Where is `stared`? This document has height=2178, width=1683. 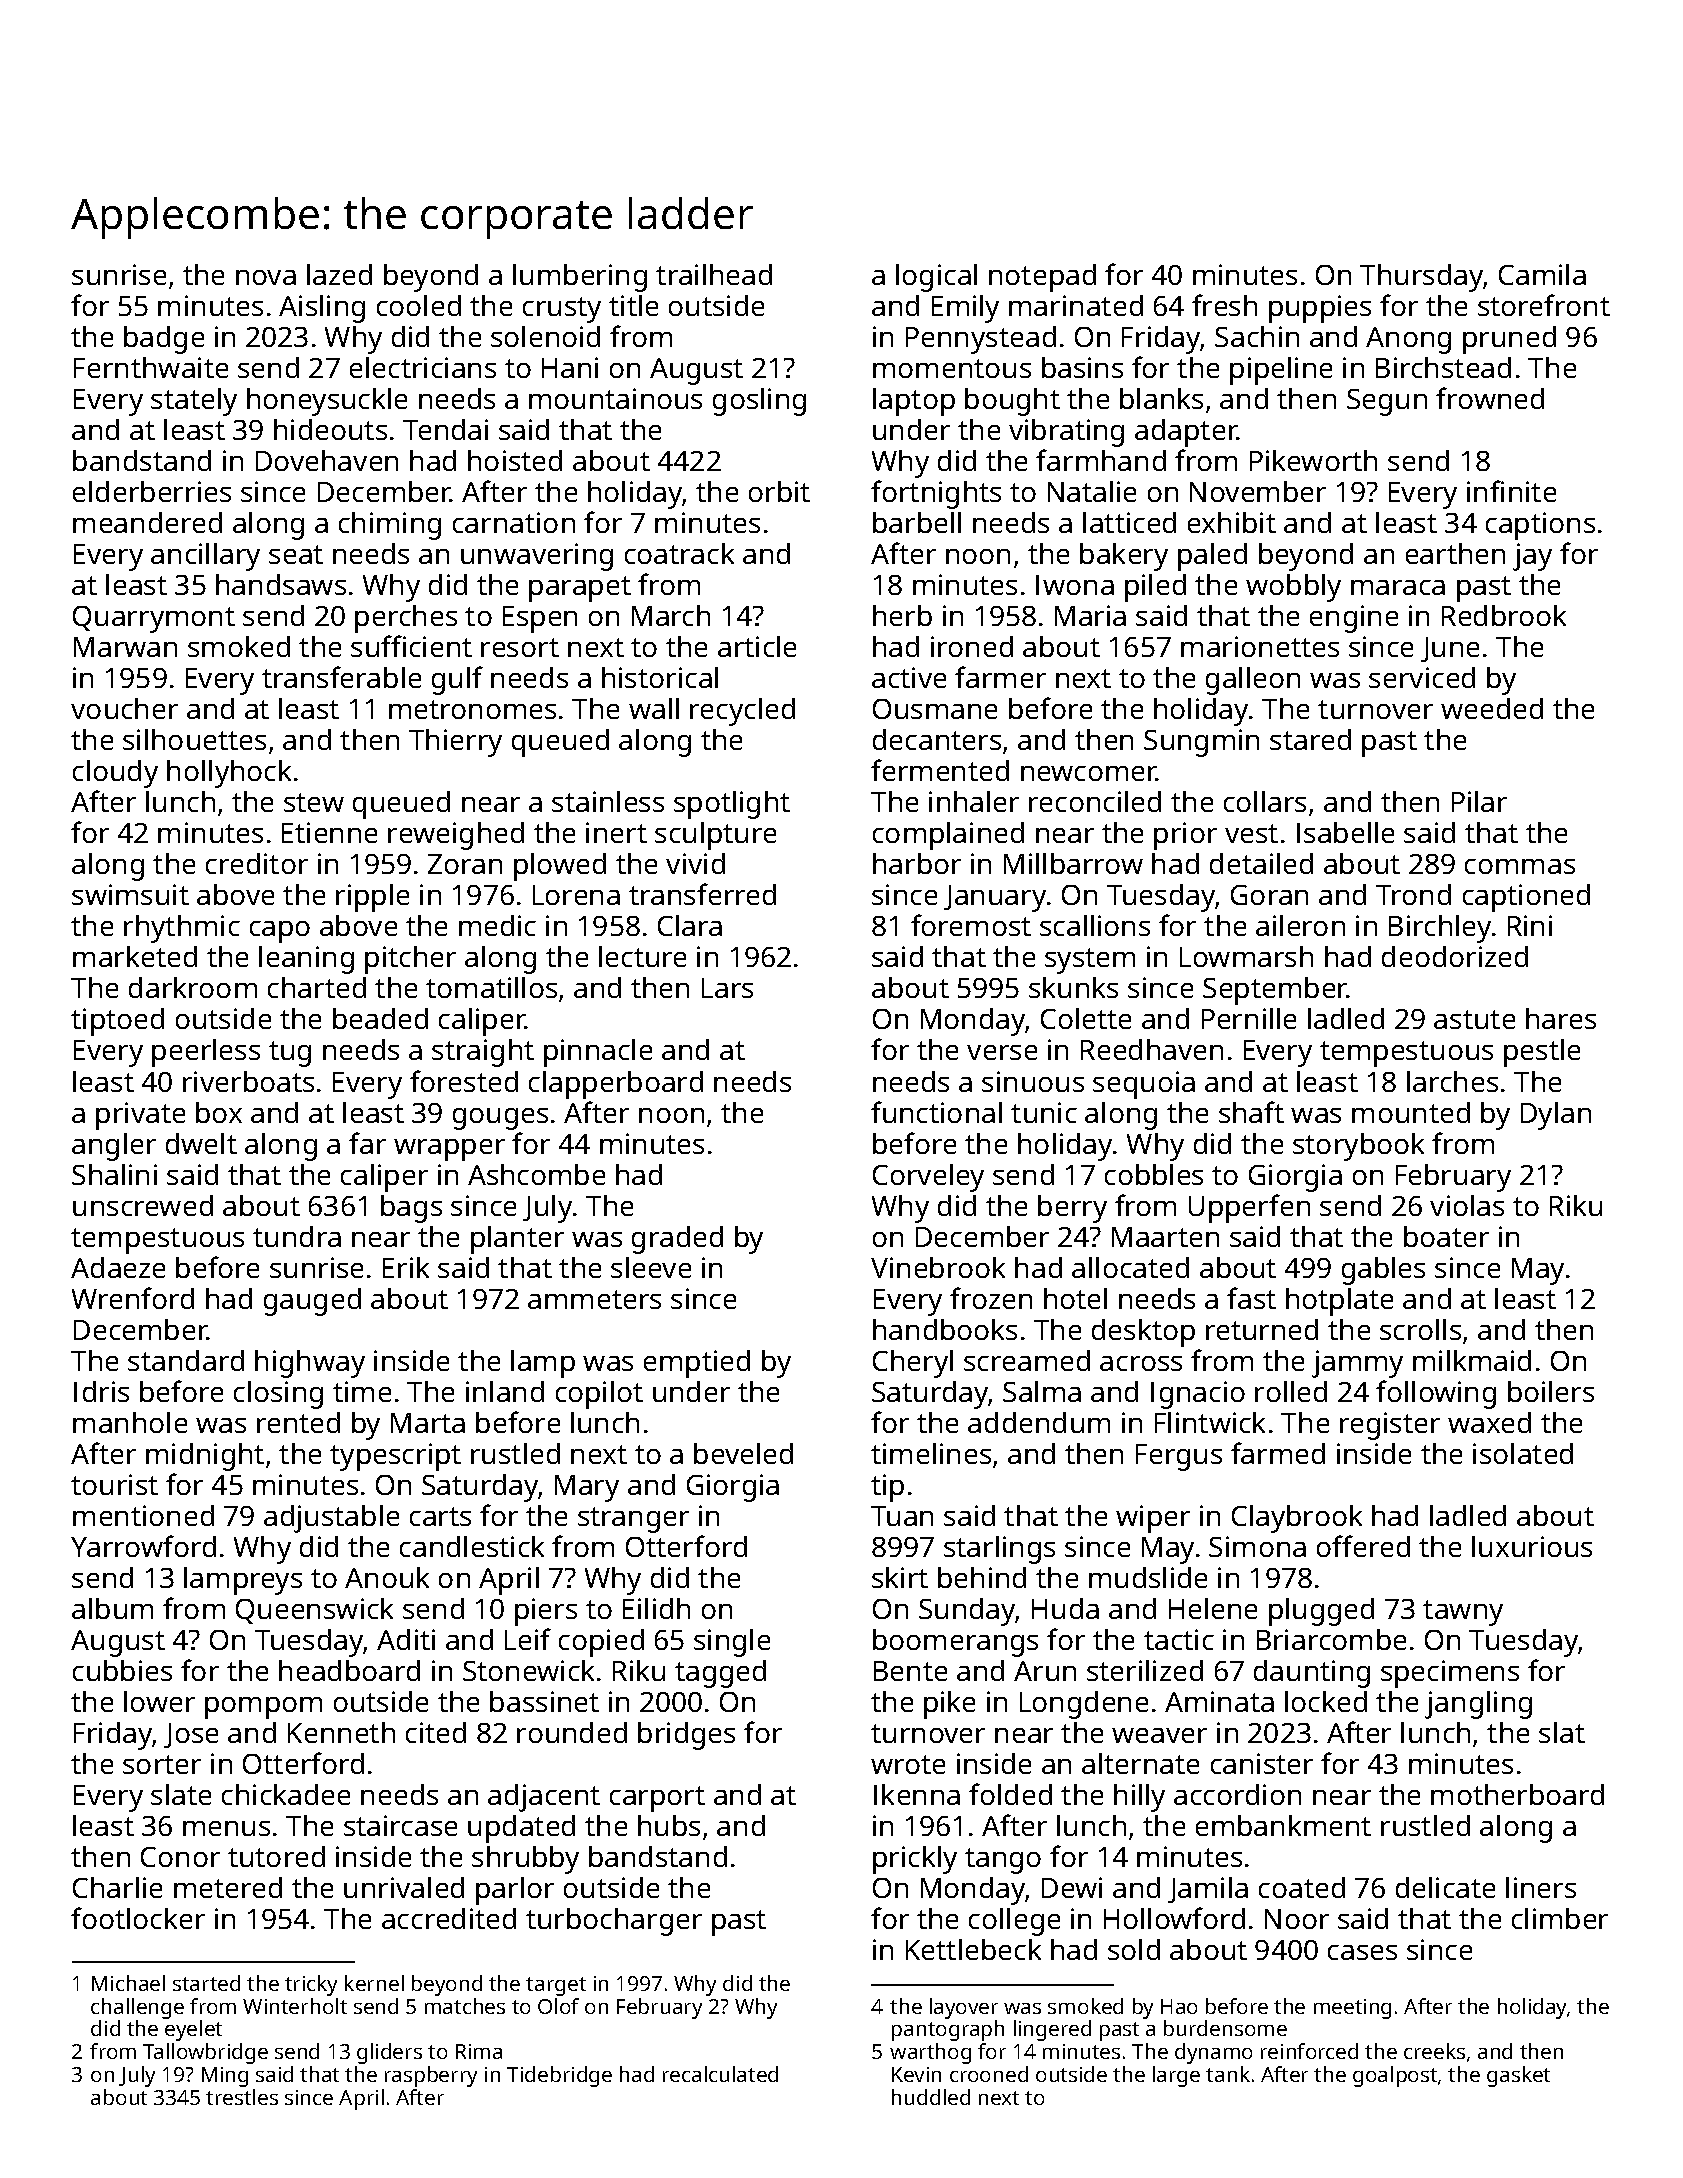
stared is located at coordinates (1310, 739).
